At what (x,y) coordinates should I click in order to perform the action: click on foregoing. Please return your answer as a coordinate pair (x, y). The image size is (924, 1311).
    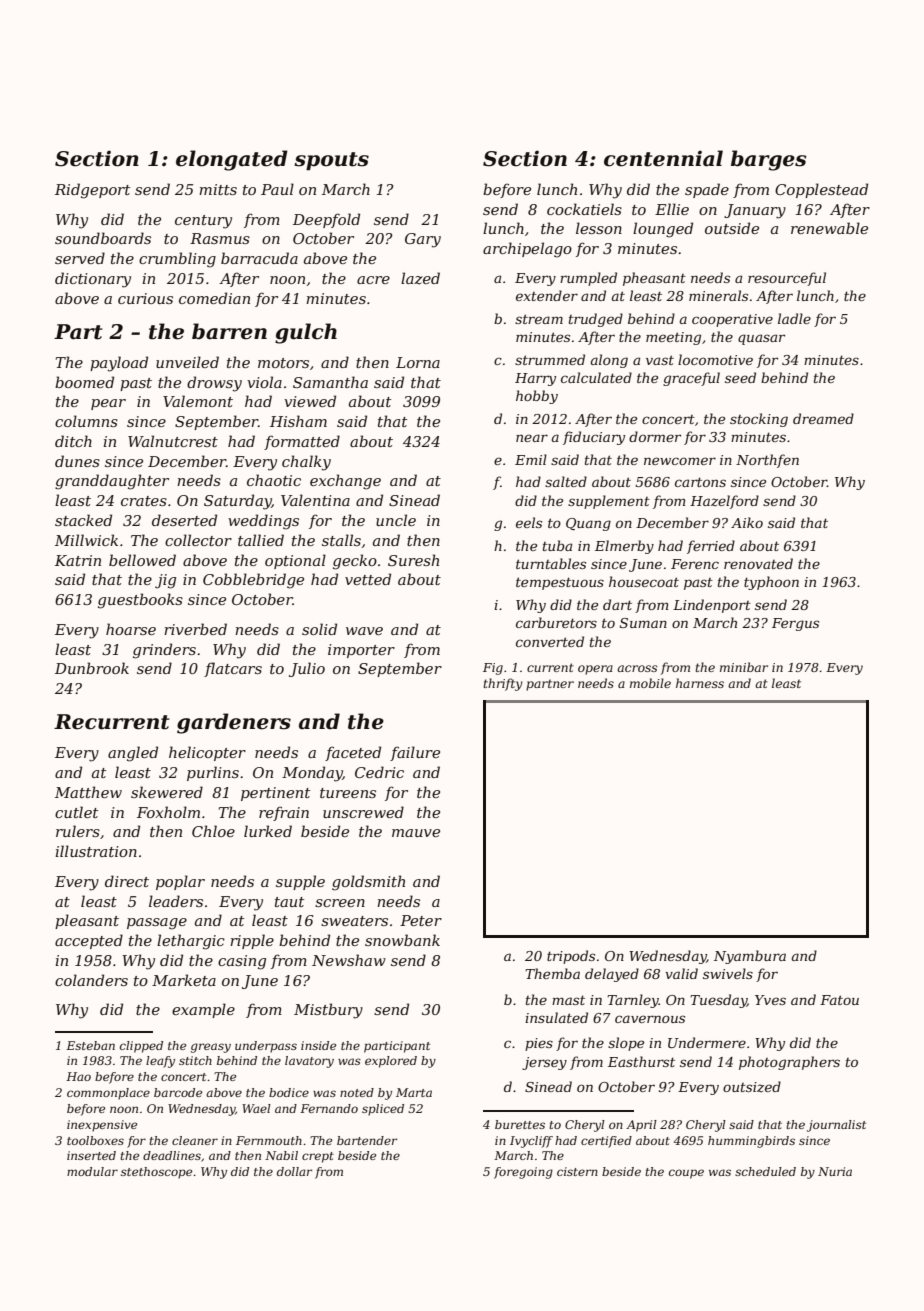
    Looking at the image, I should click on (523, 1173).
